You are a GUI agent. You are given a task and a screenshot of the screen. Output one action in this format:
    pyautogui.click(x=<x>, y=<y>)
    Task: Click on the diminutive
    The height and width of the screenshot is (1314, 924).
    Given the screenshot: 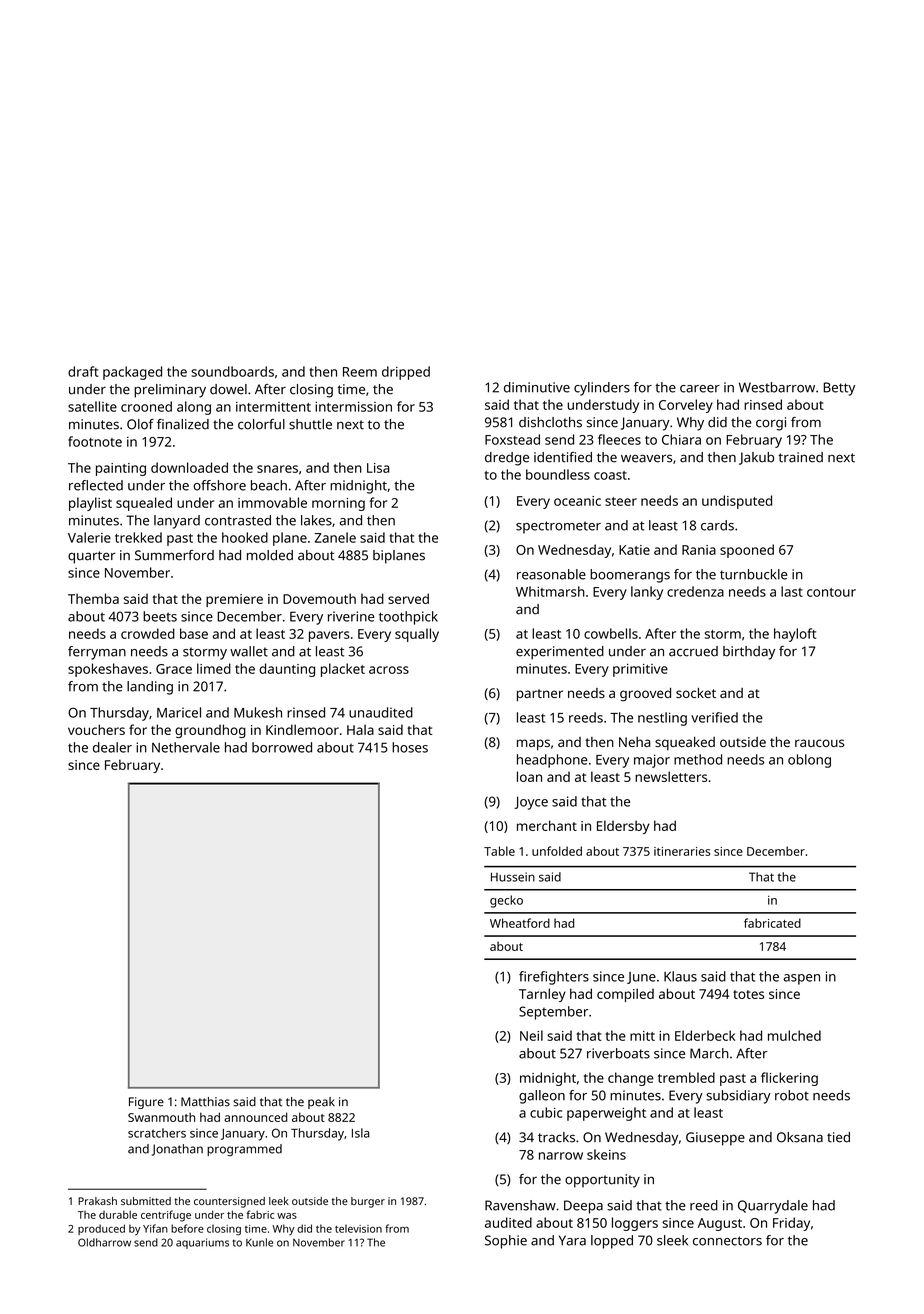 What is the action you would take?
    pyautogui.click(x=537, y=387)
